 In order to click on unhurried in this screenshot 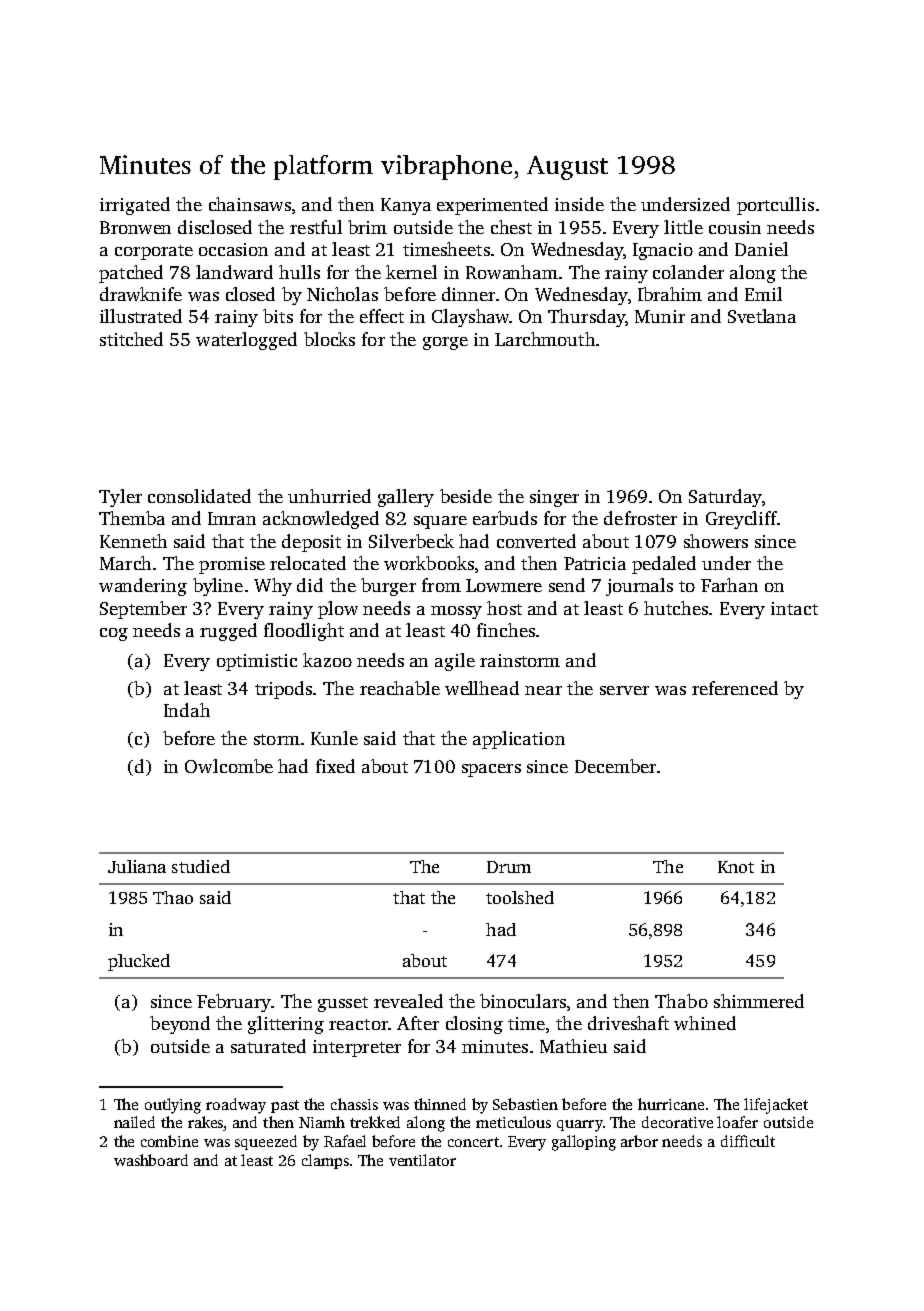, I will do `click(329, 496)`.
